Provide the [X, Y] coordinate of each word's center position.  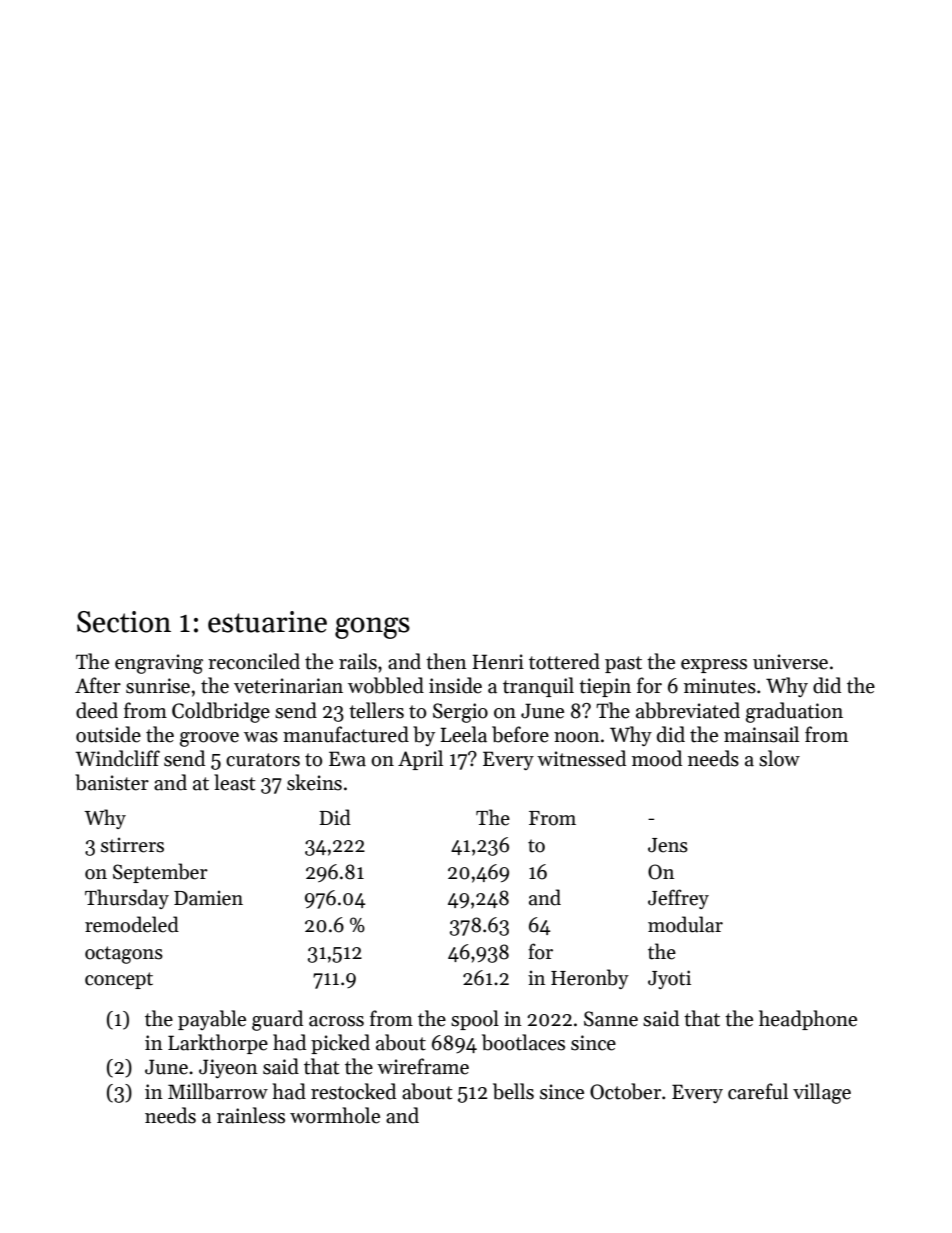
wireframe [423, 1066]
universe [790, 662]
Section [124, 622]
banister [112, 782]
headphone [808, 1020]
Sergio [460, 713]
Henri [498, 662]
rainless [251, 1115]
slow [779, 758]
